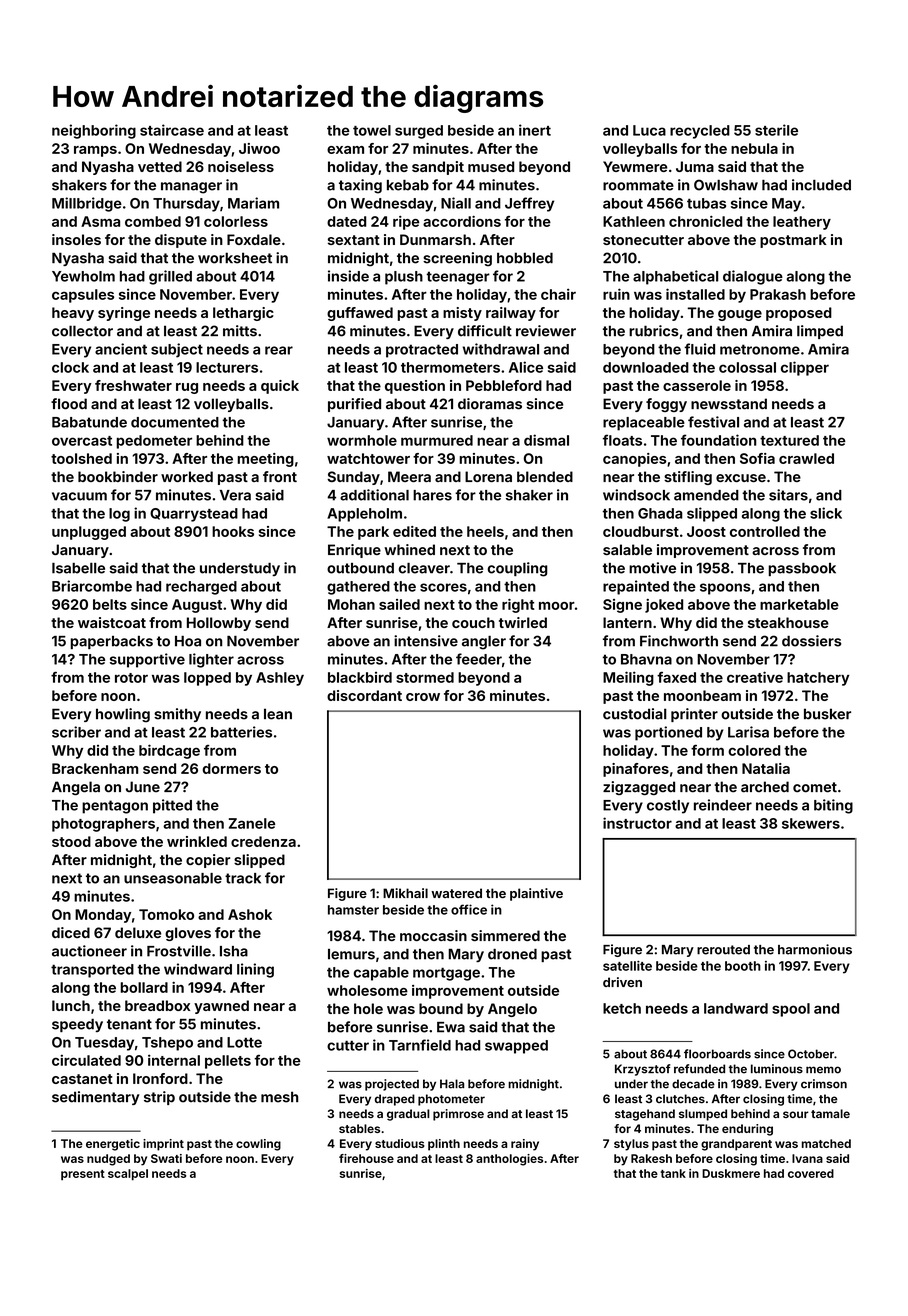 Image resolution: width=908 pixels, height=1316 pixels. What do you see at coordinates (82, 441) in the screenshot?
I see `overcast` at bounding box center [82, 441].
